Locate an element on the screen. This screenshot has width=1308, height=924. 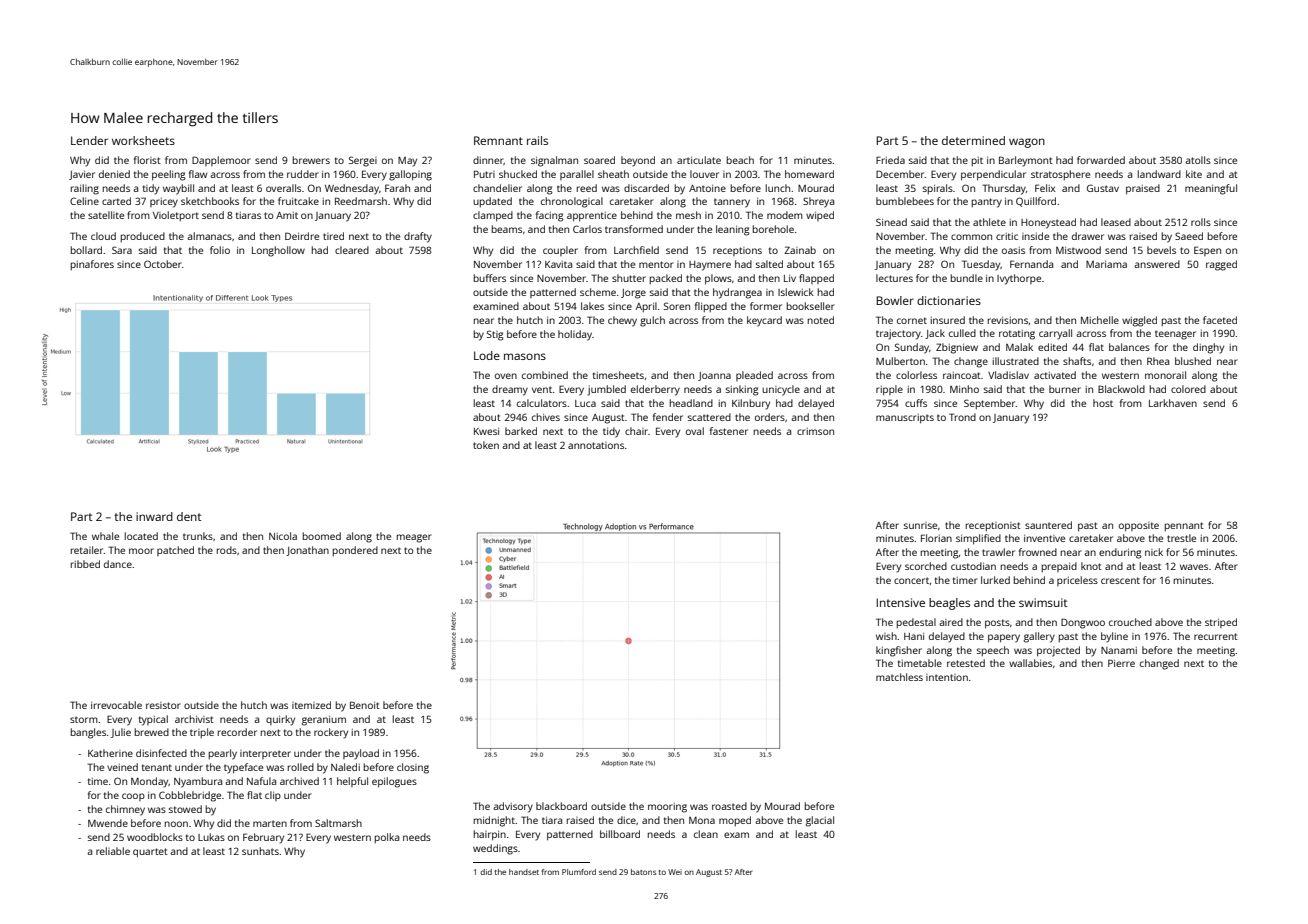
roasted is located at coordinates (729, 806).
